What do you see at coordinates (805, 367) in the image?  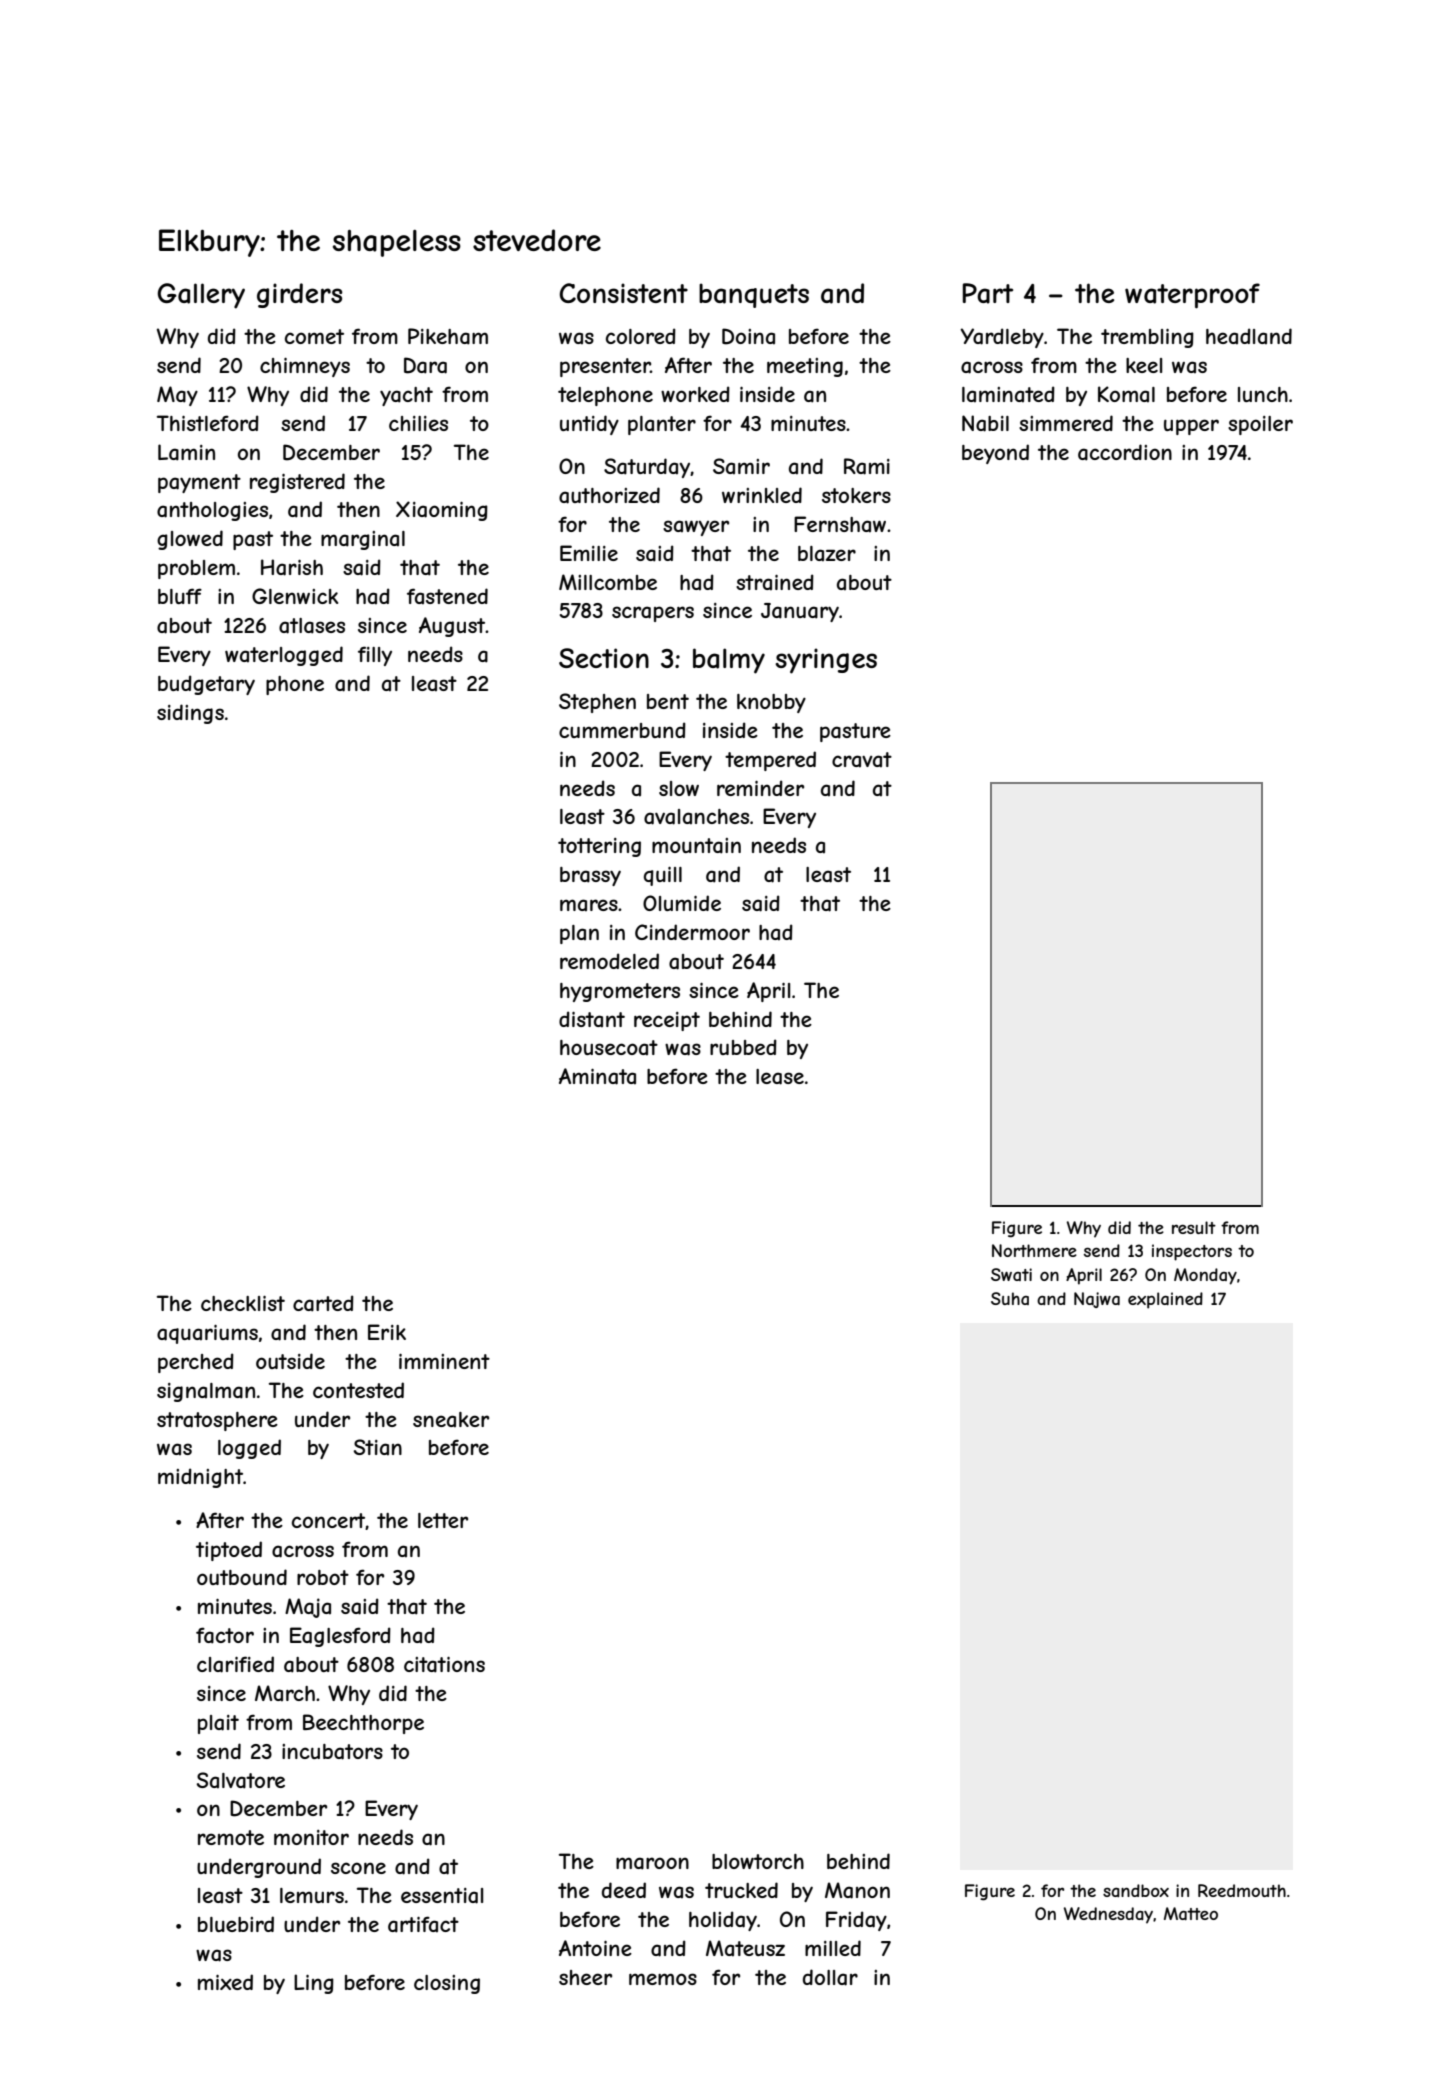 I see `meeting` at bounding box center [805, 367].
